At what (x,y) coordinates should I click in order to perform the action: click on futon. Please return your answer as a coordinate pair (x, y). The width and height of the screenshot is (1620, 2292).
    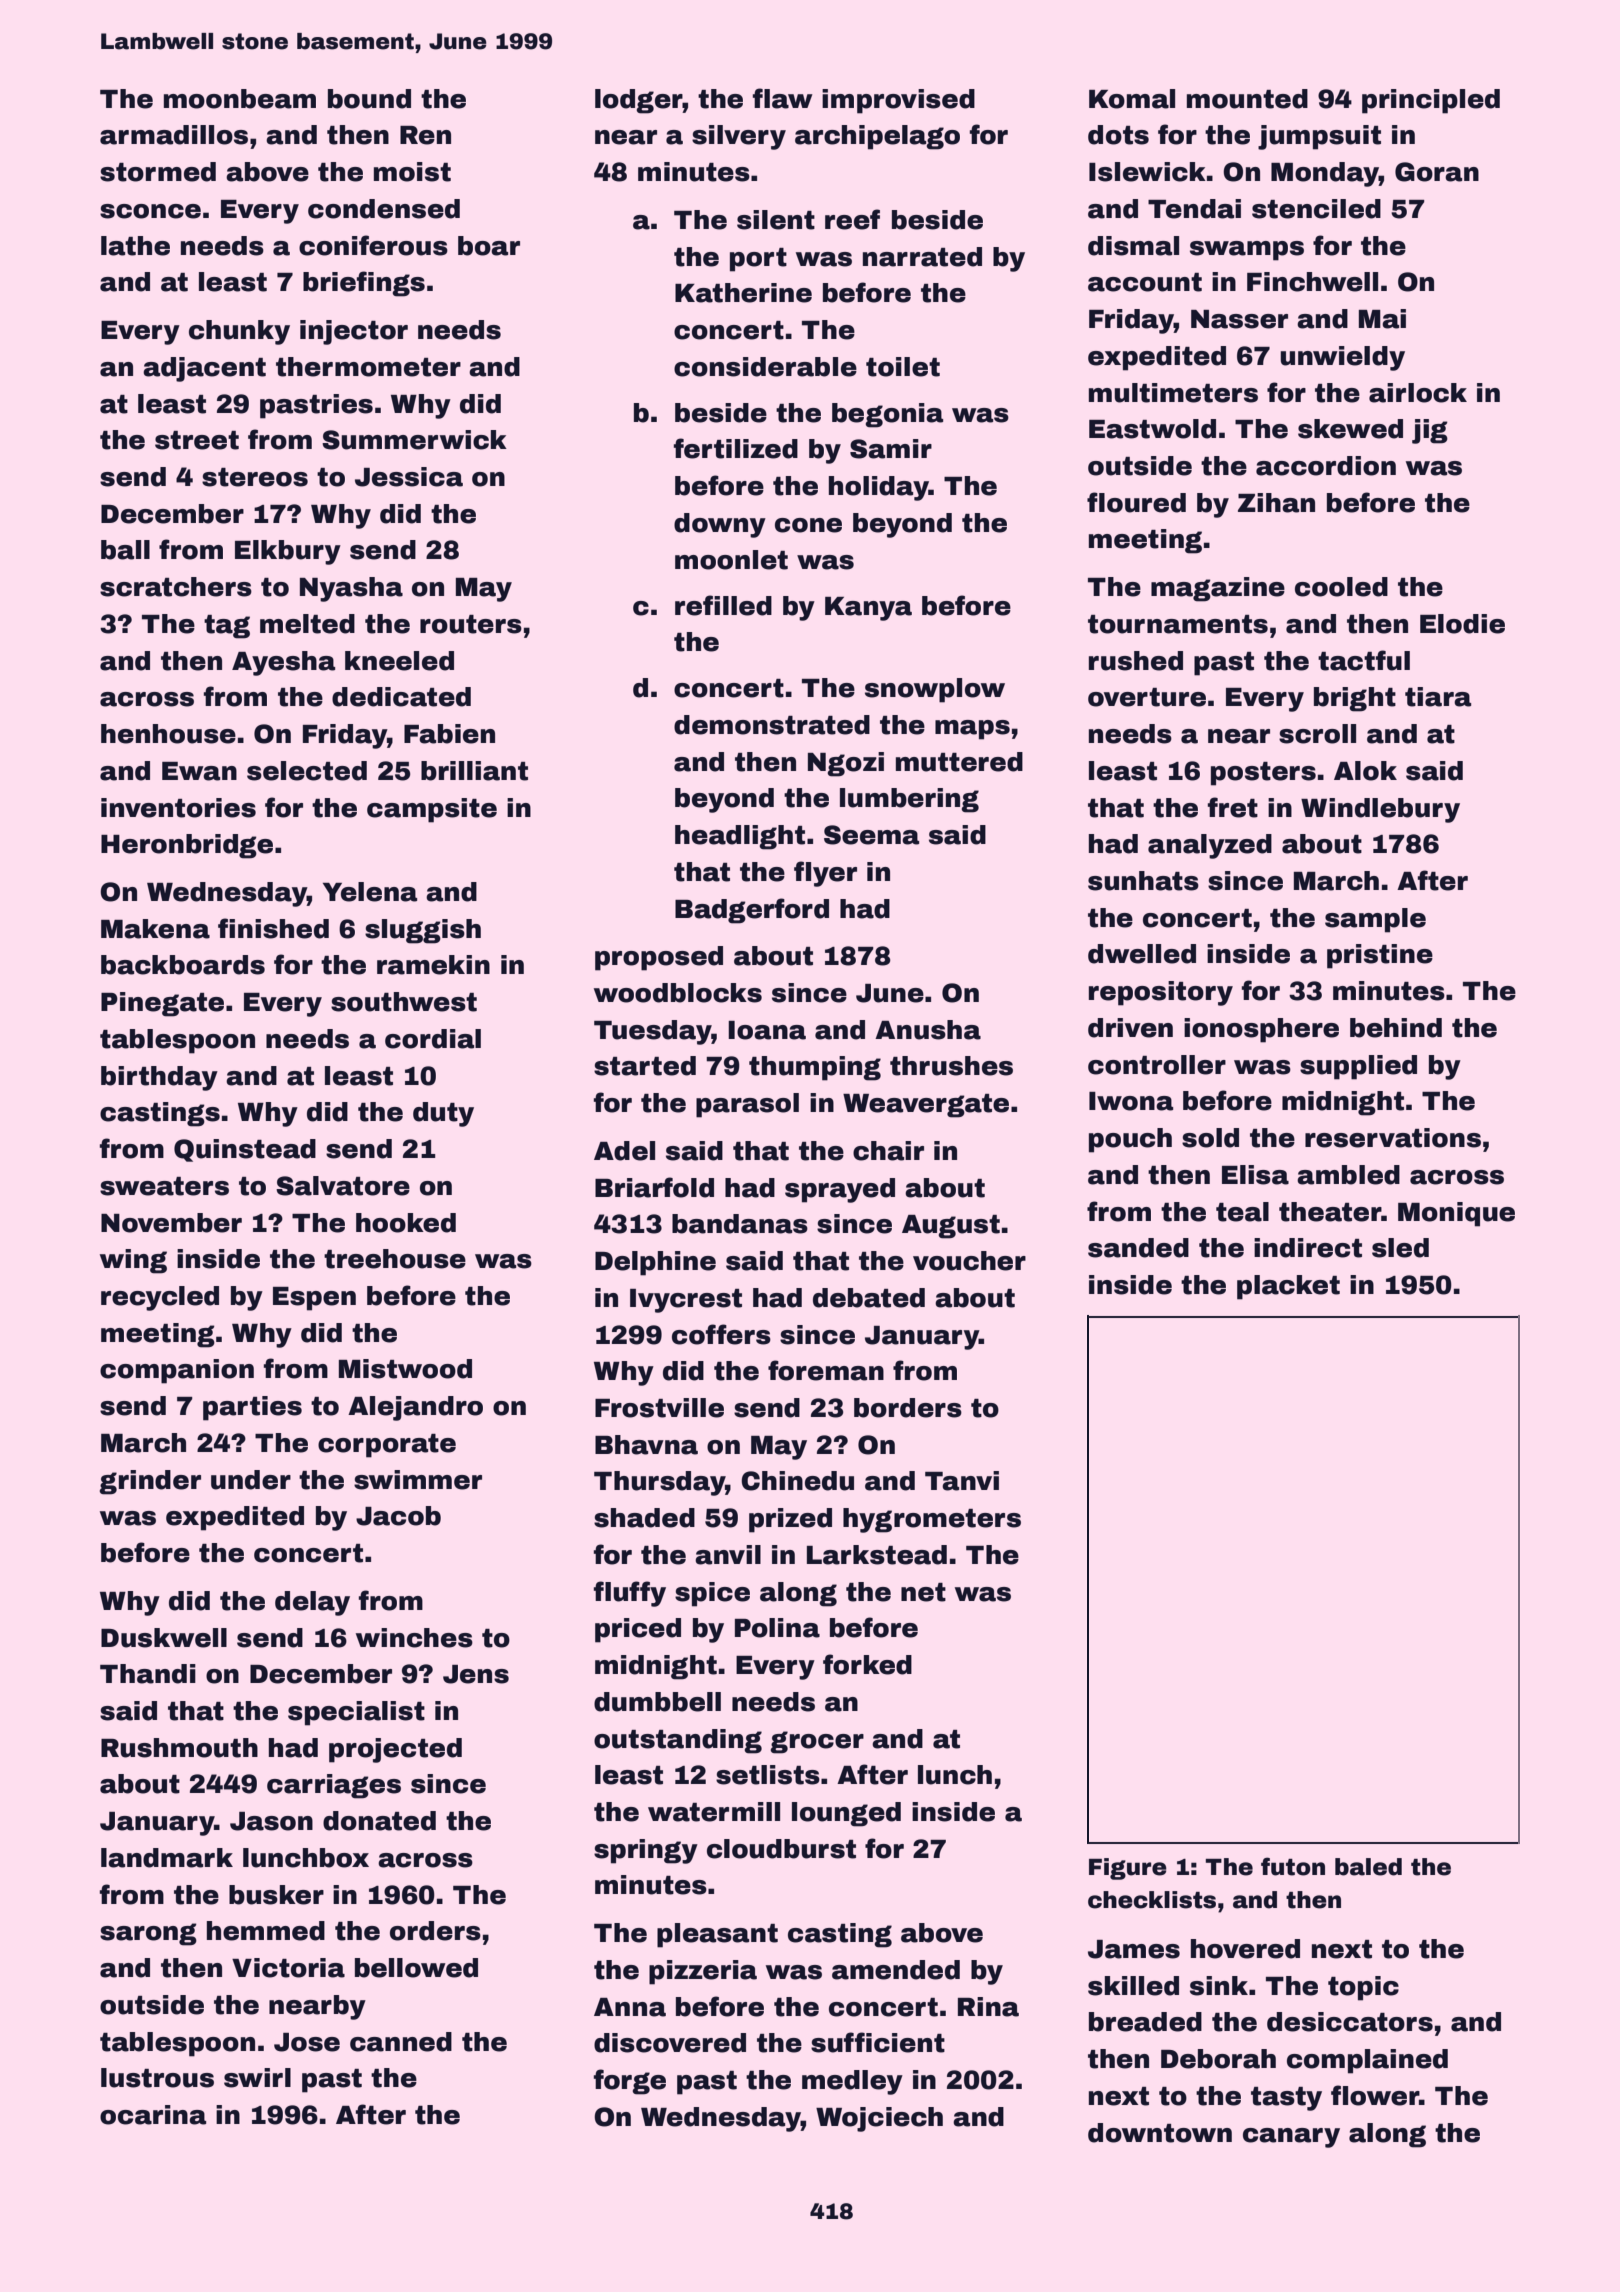
    Looking at the image, I should click on (1293, 1866).
